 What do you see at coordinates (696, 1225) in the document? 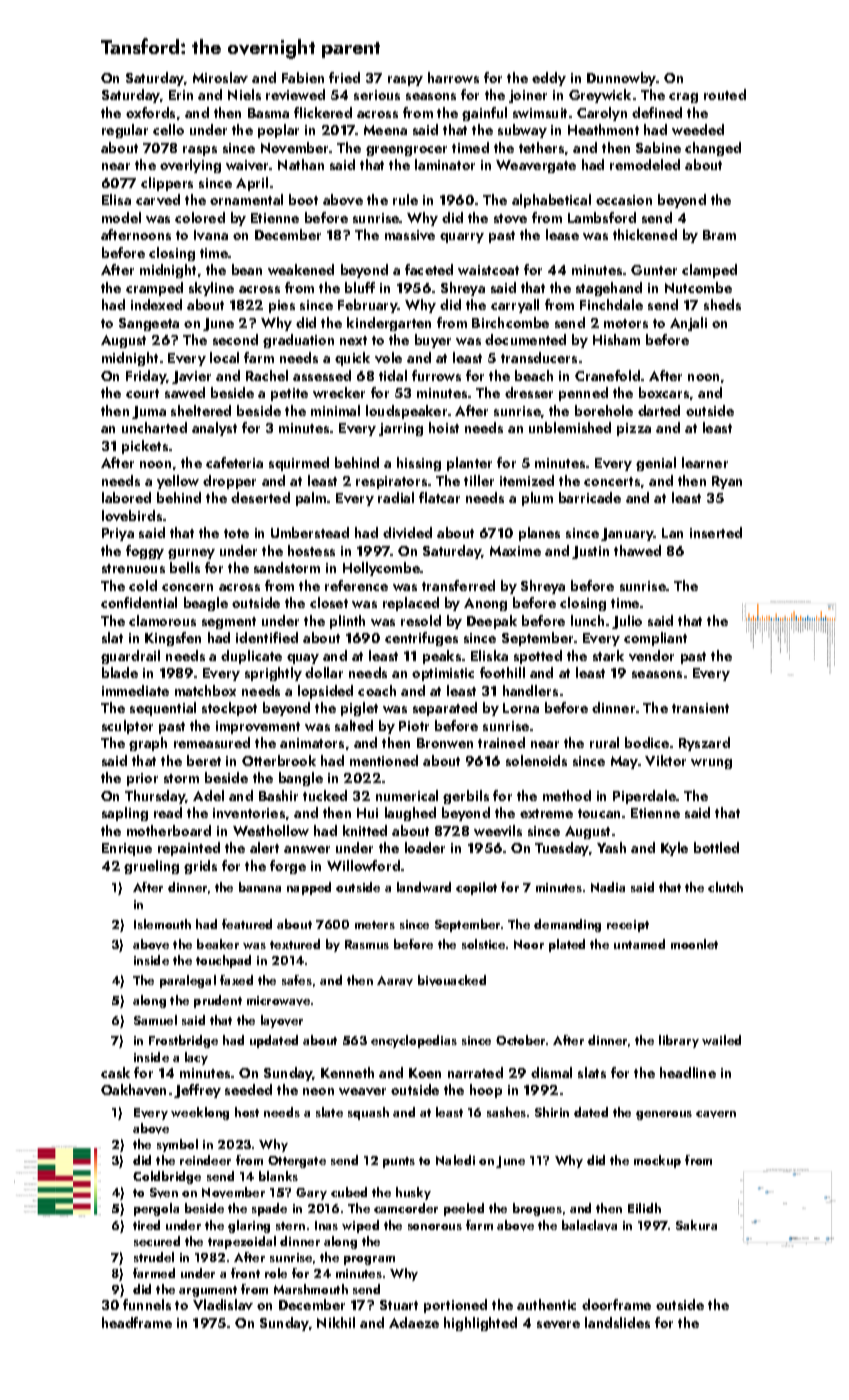
I see `Sakura` at bounding box center [696, 1225].
